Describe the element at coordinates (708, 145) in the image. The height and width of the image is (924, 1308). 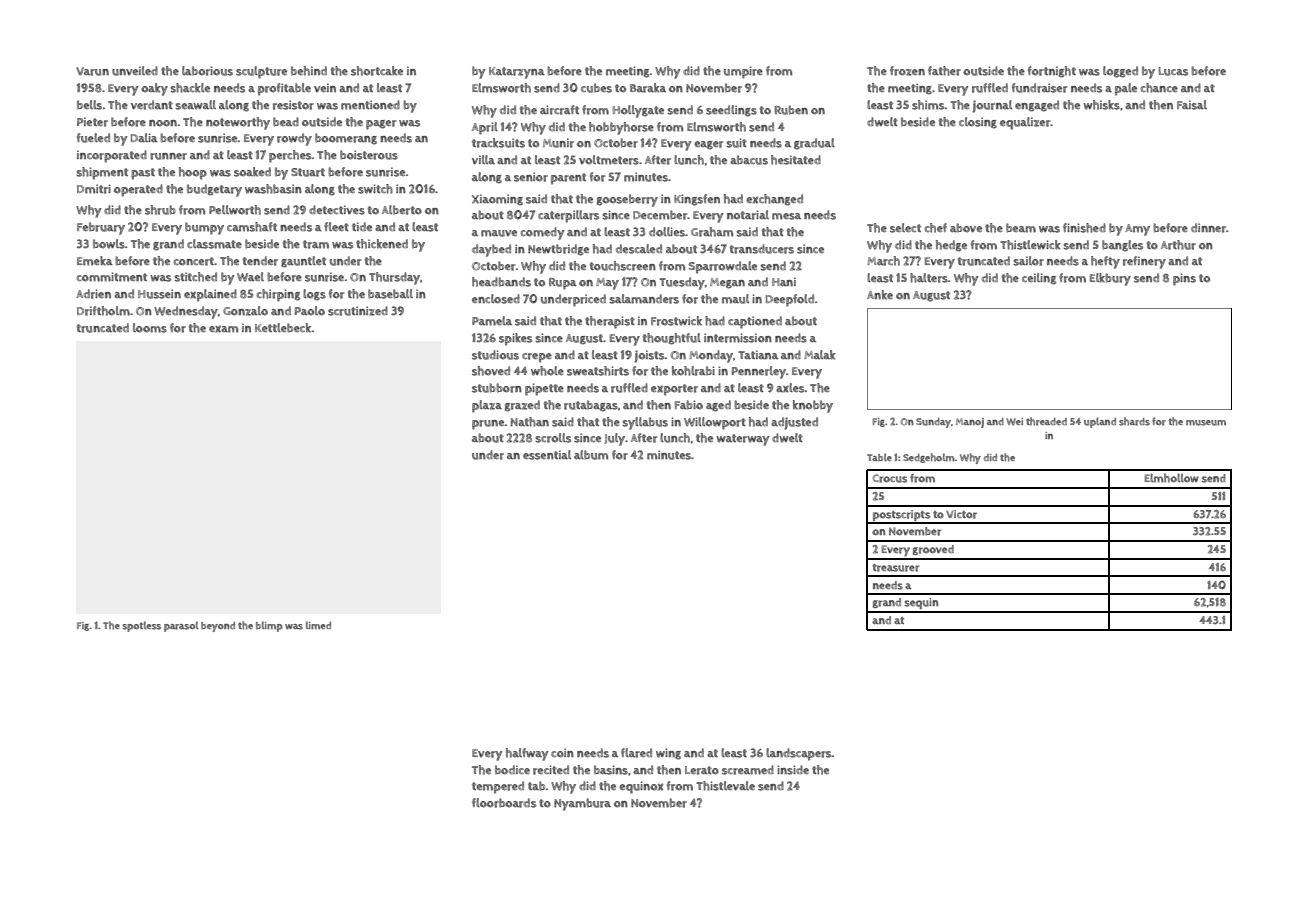
I see `eager` at that location.
